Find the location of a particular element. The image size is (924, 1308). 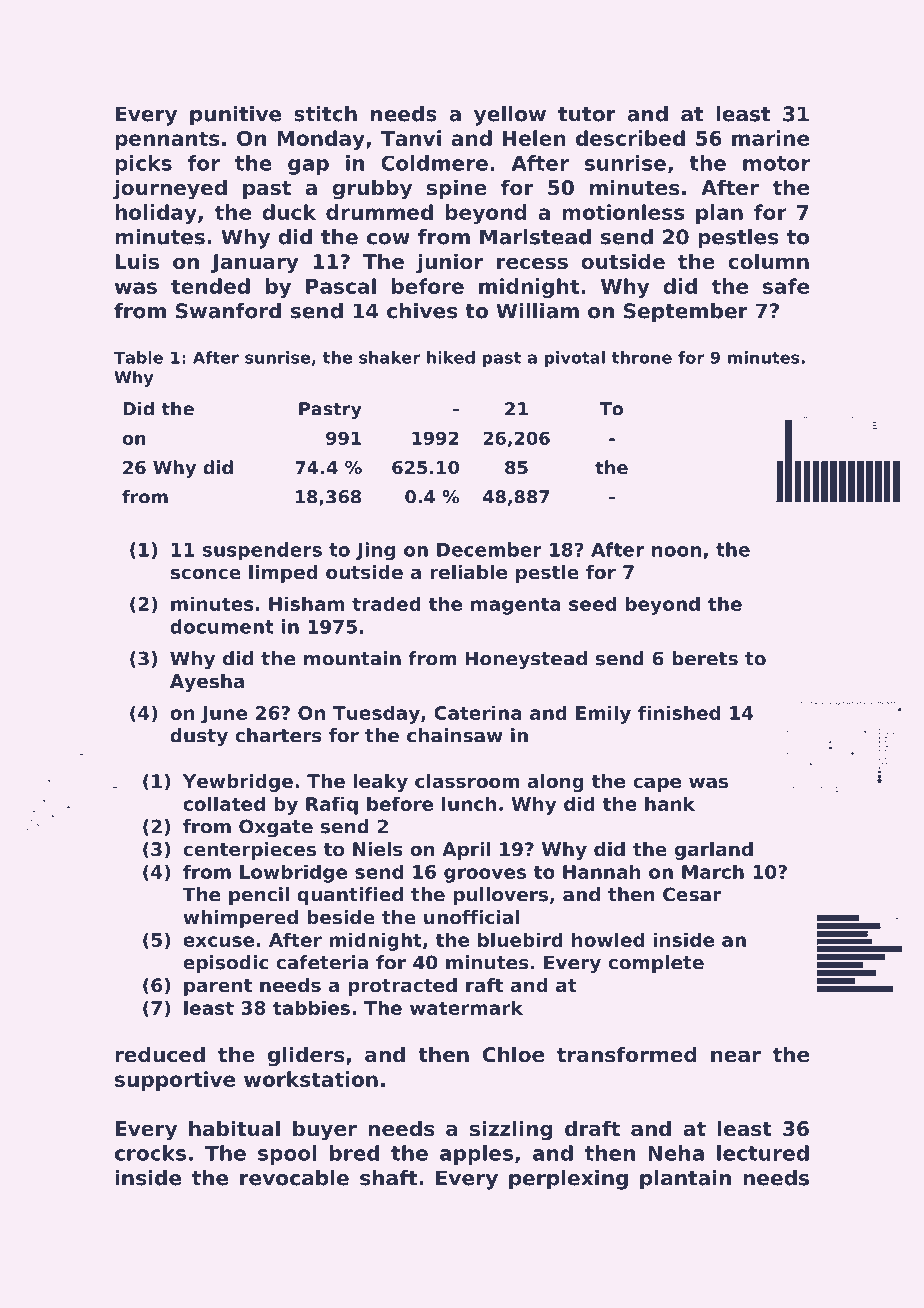

Cesar is located at coordinates (692, 894).
